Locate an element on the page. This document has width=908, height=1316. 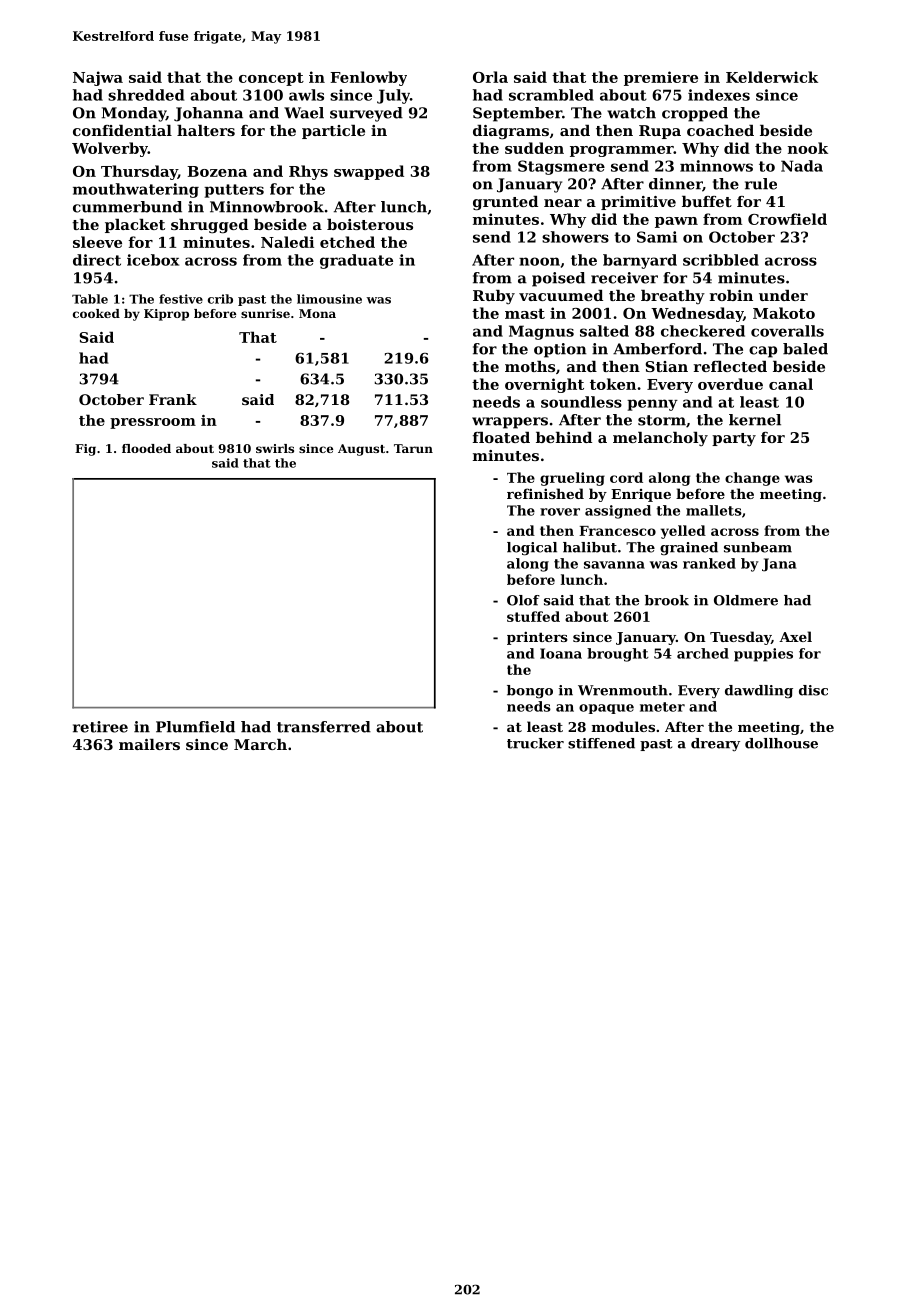
Naledi is located at coordinates (287, 242).
